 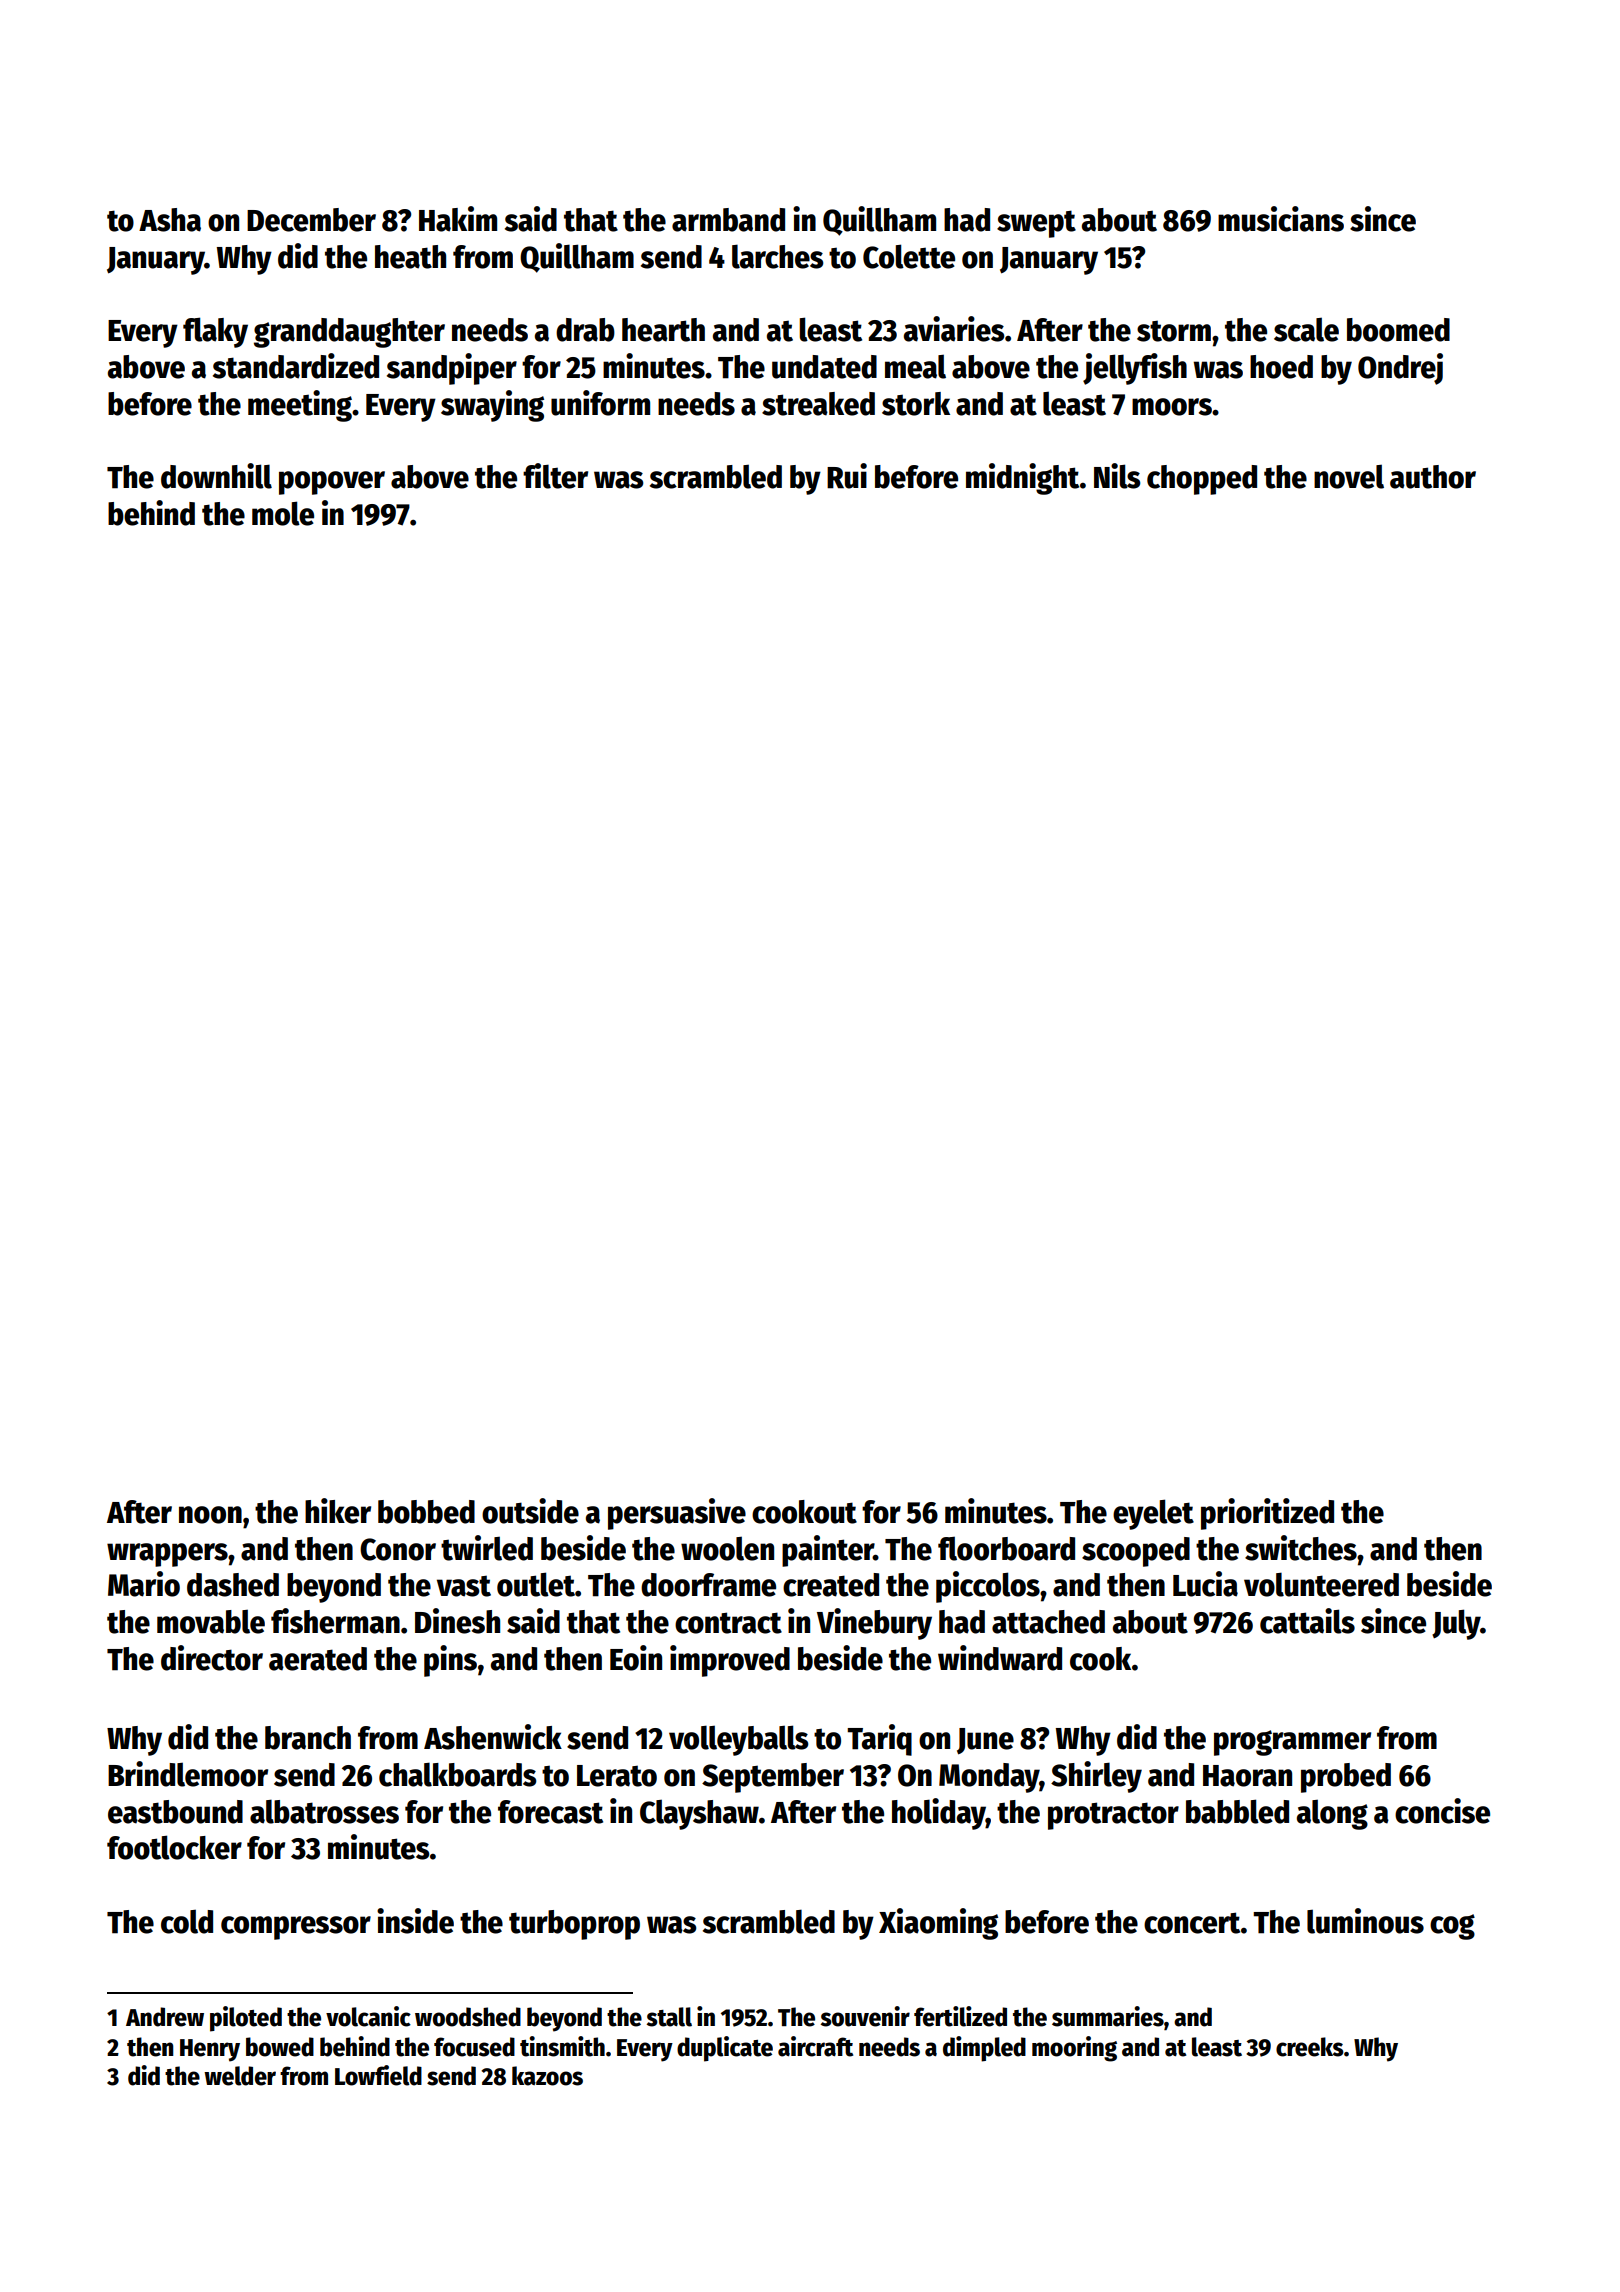 What do you see at coordinates (636, 1658) in the screenshot?
I see `Eoin` at bounding box center [636, 1658].
